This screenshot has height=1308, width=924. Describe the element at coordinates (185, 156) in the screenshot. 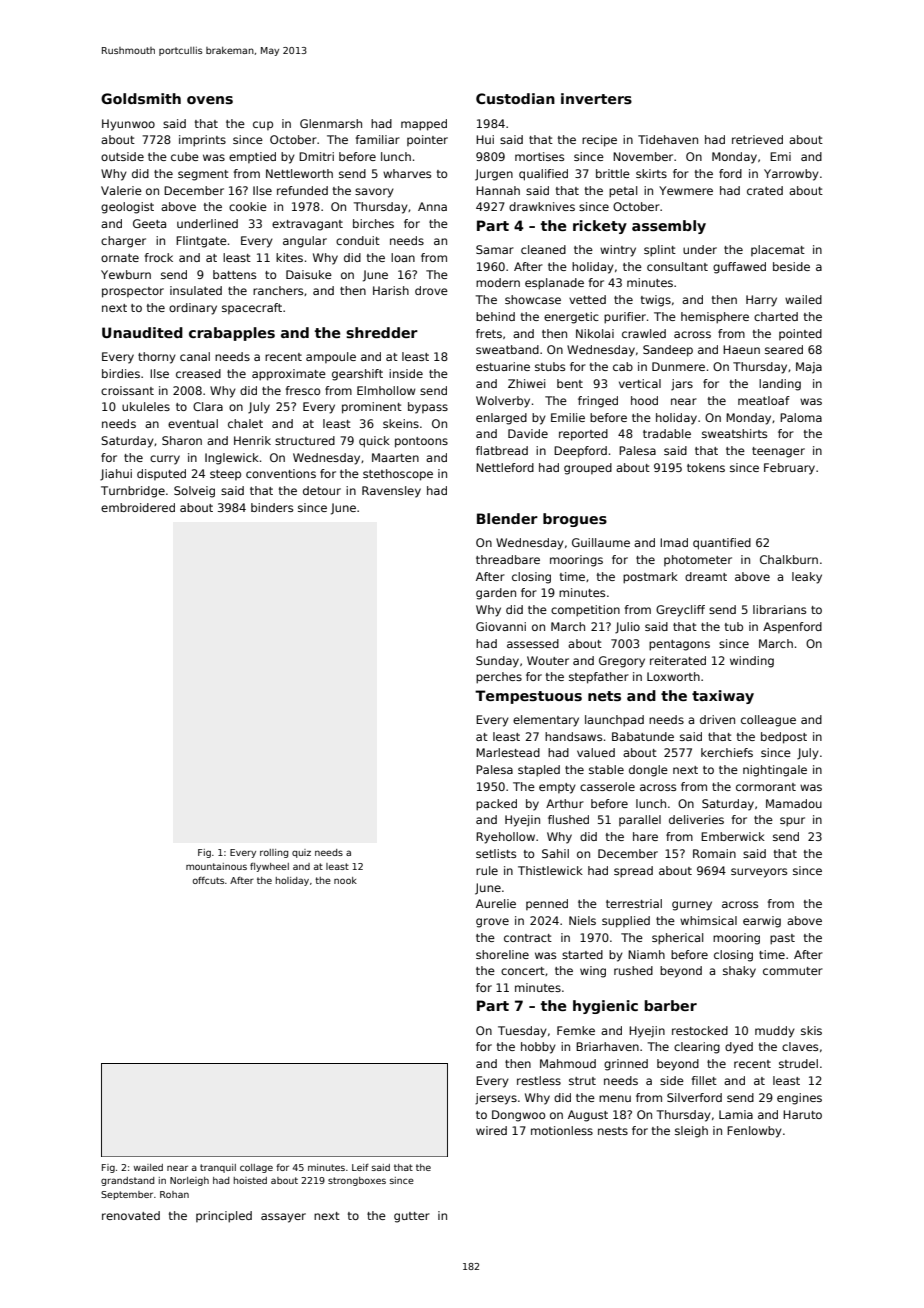

I see `cube` at that location.
